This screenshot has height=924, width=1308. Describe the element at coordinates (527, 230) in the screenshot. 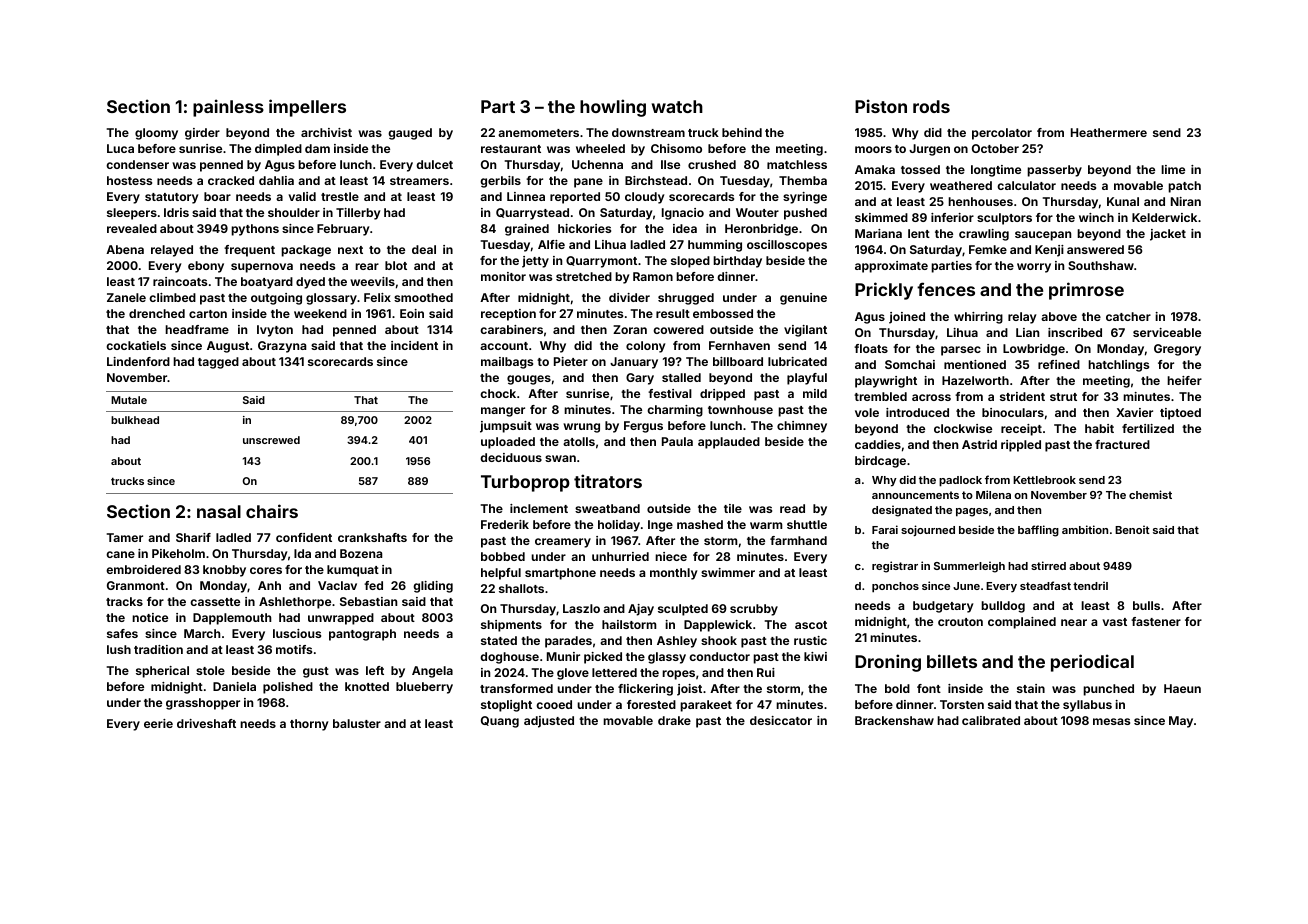

I see `grained` at that location.
